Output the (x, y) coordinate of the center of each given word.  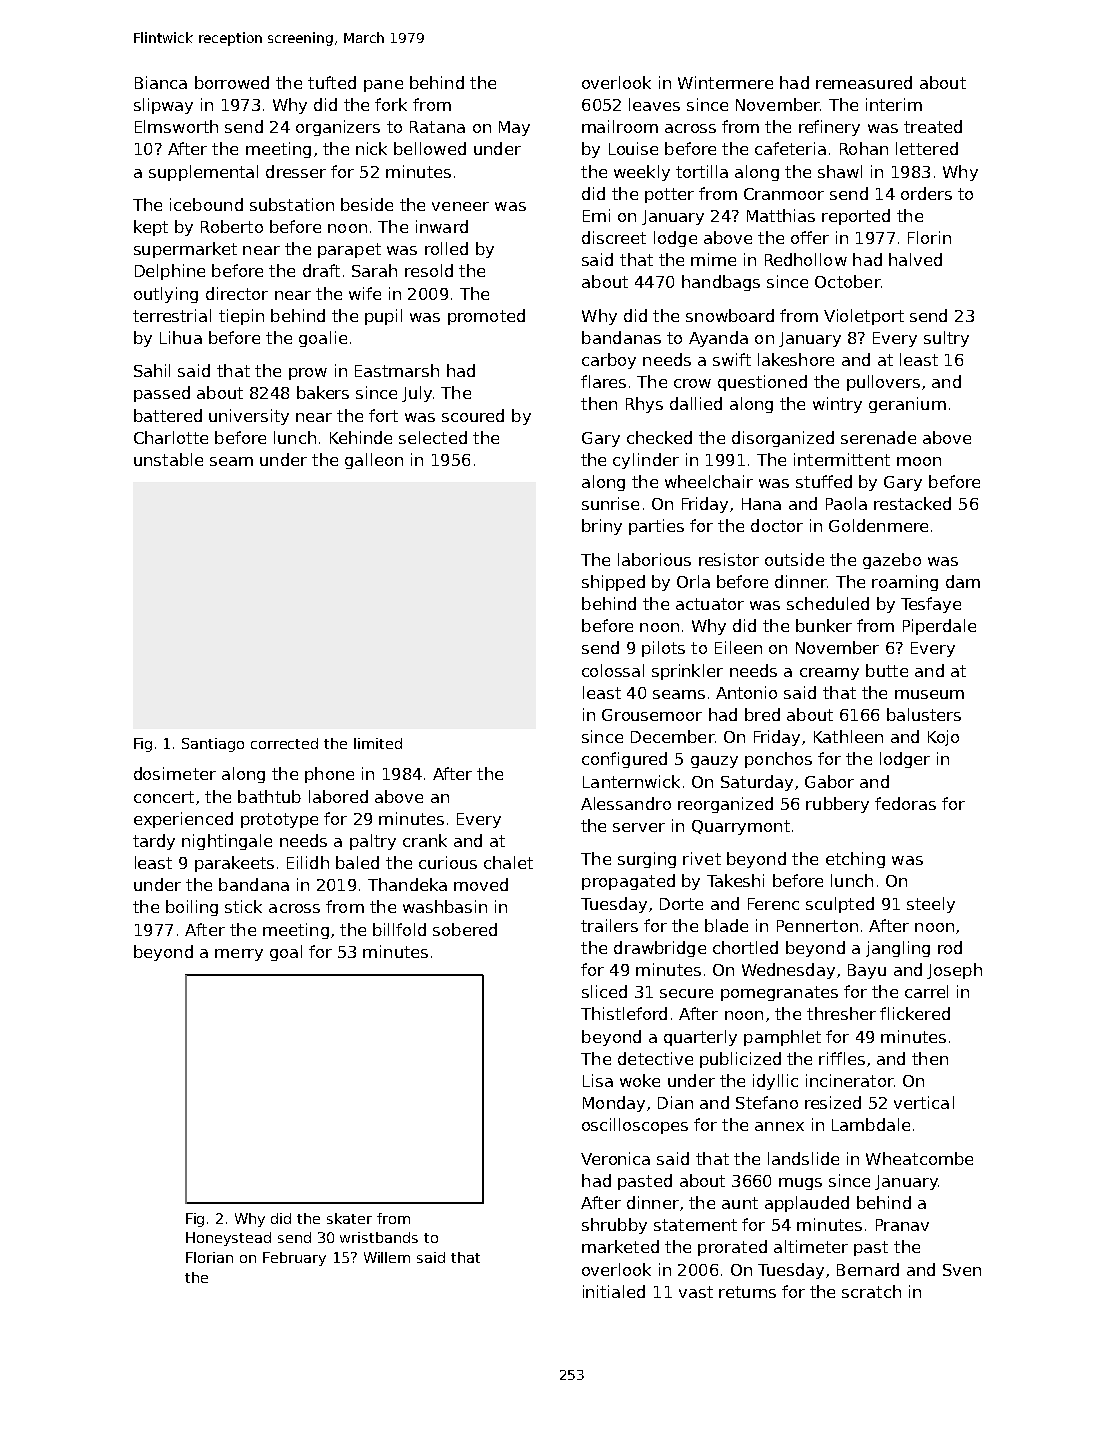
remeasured (864, 82)
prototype (279, 820)
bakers (323, 392)
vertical (924, 1102)
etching (855, 860)
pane (383, 86)
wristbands (379, 1237)
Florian (209, 1257)
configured (624, 760)
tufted (332, 82)
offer (810, 237)
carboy (609, 361)
